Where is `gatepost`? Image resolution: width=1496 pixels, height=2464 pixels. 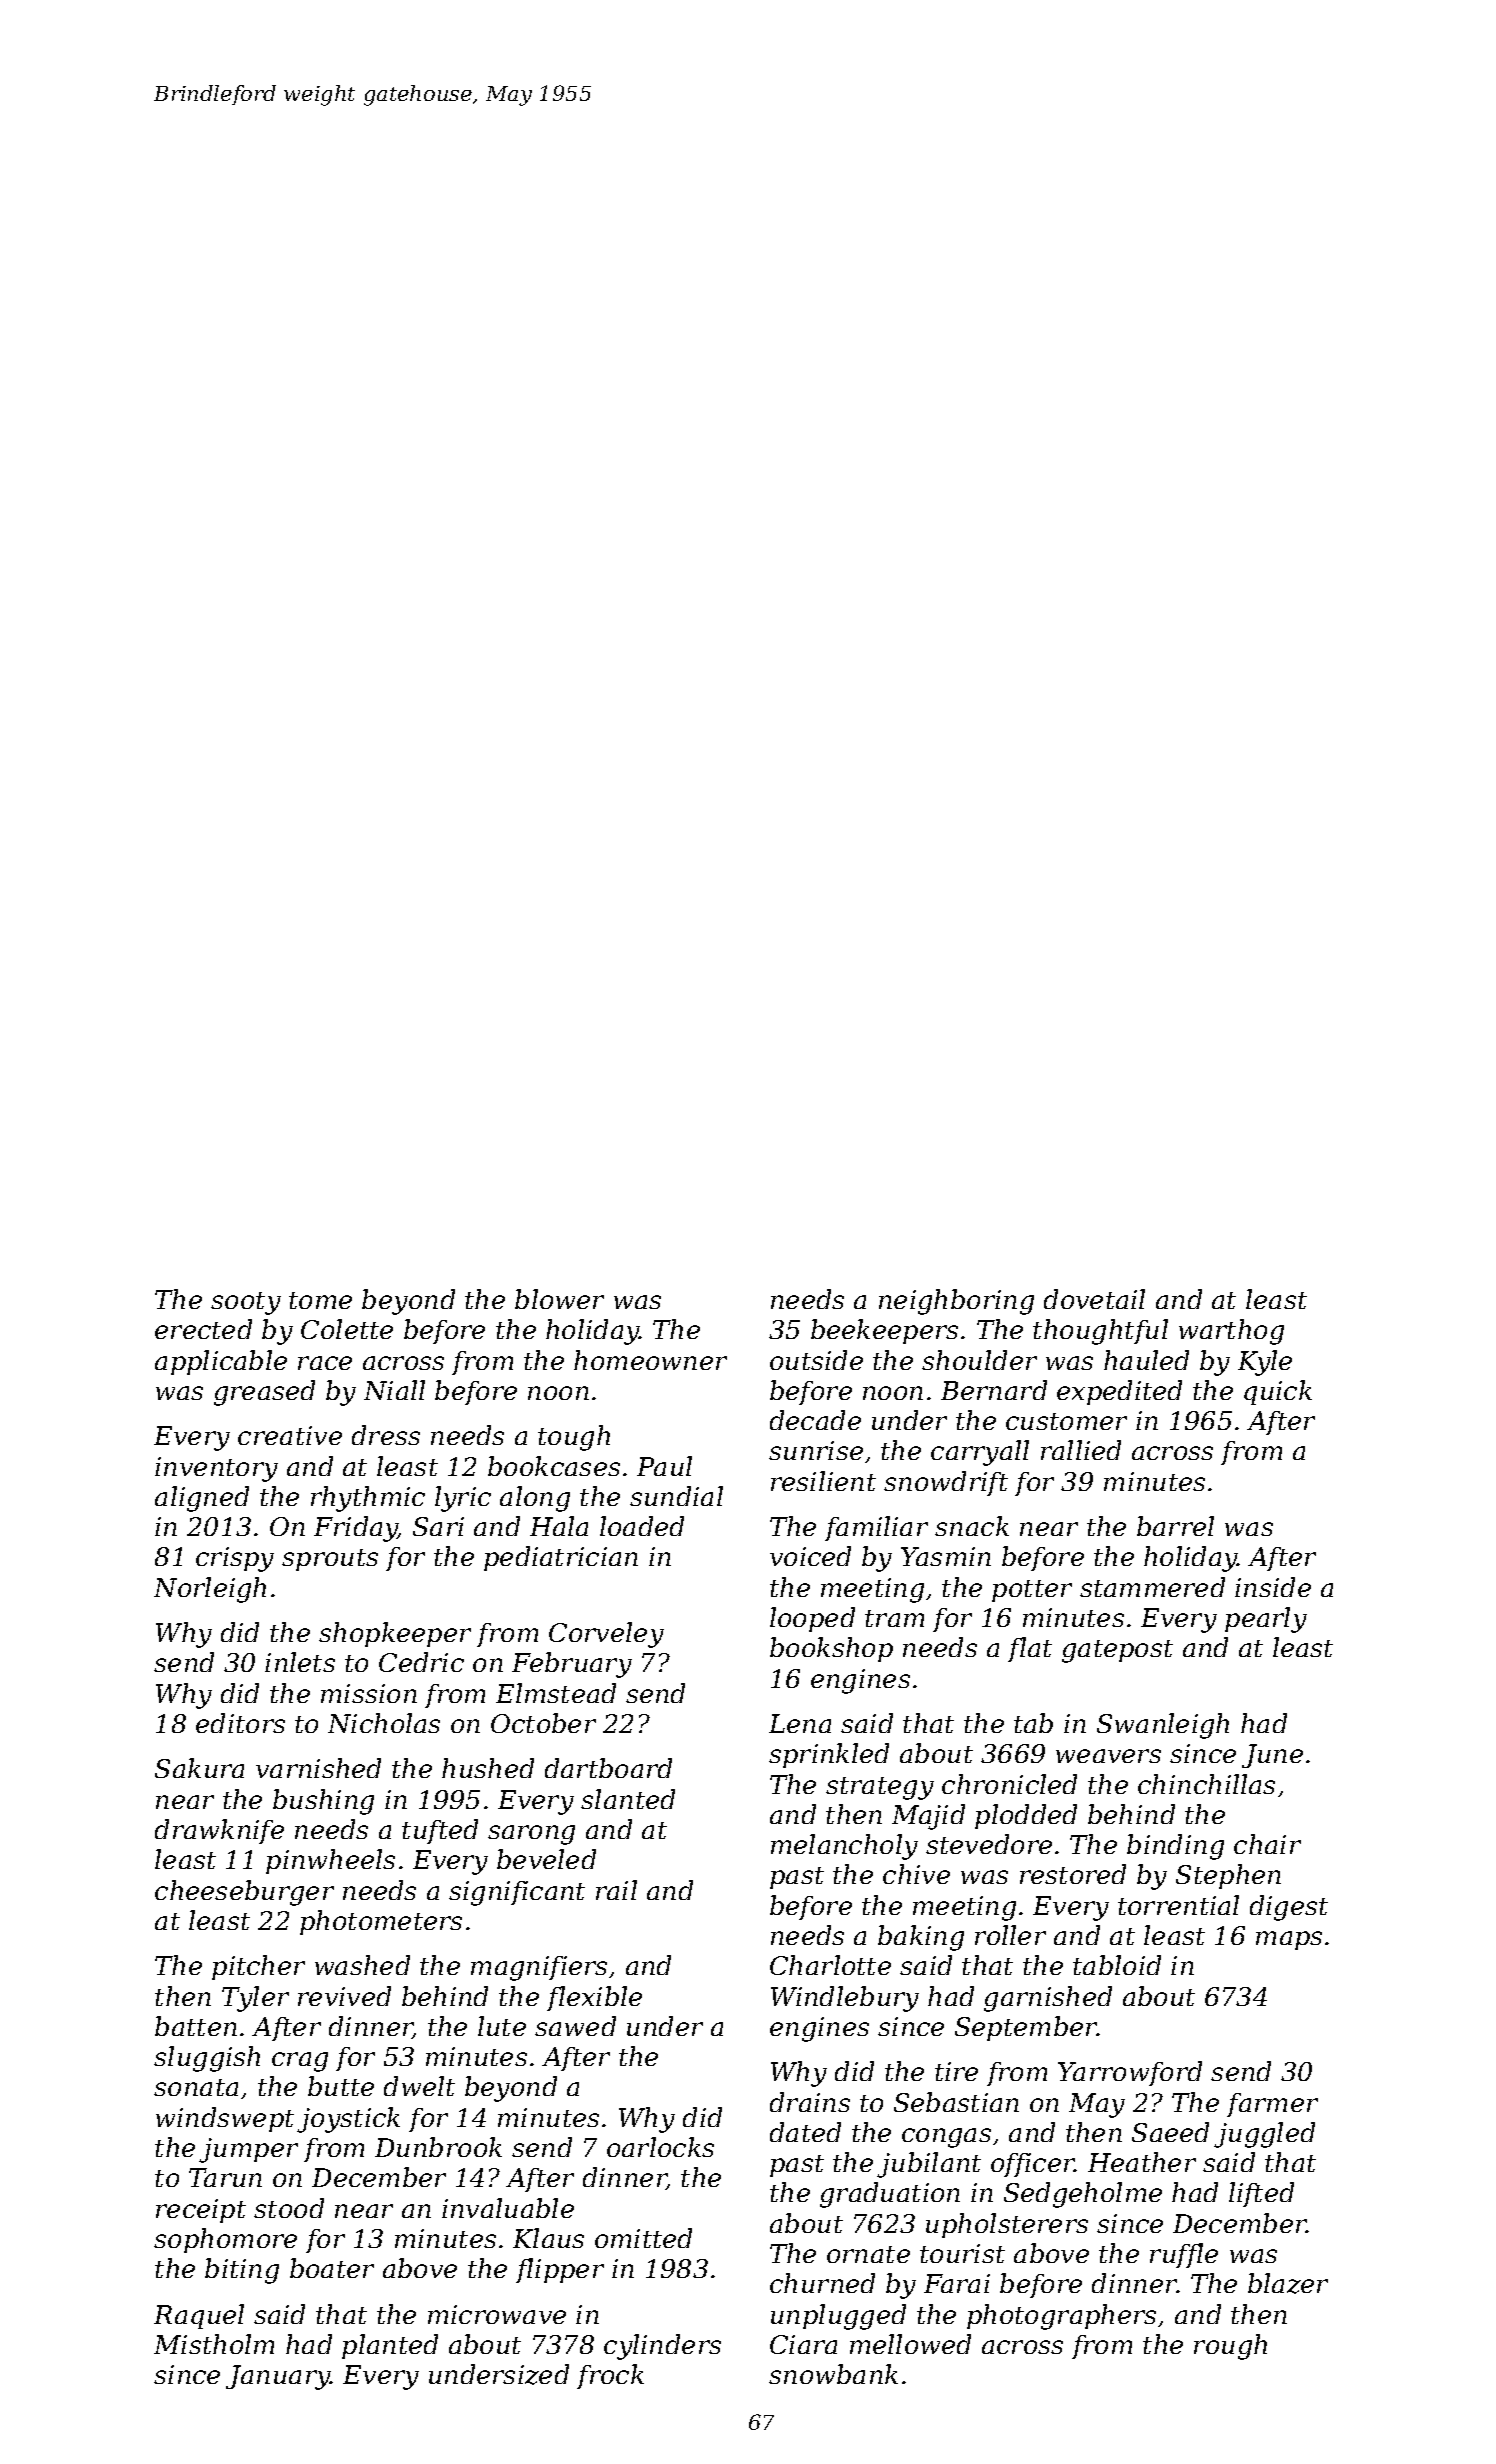 gatepost is located at coordinates (1117, 1651).
